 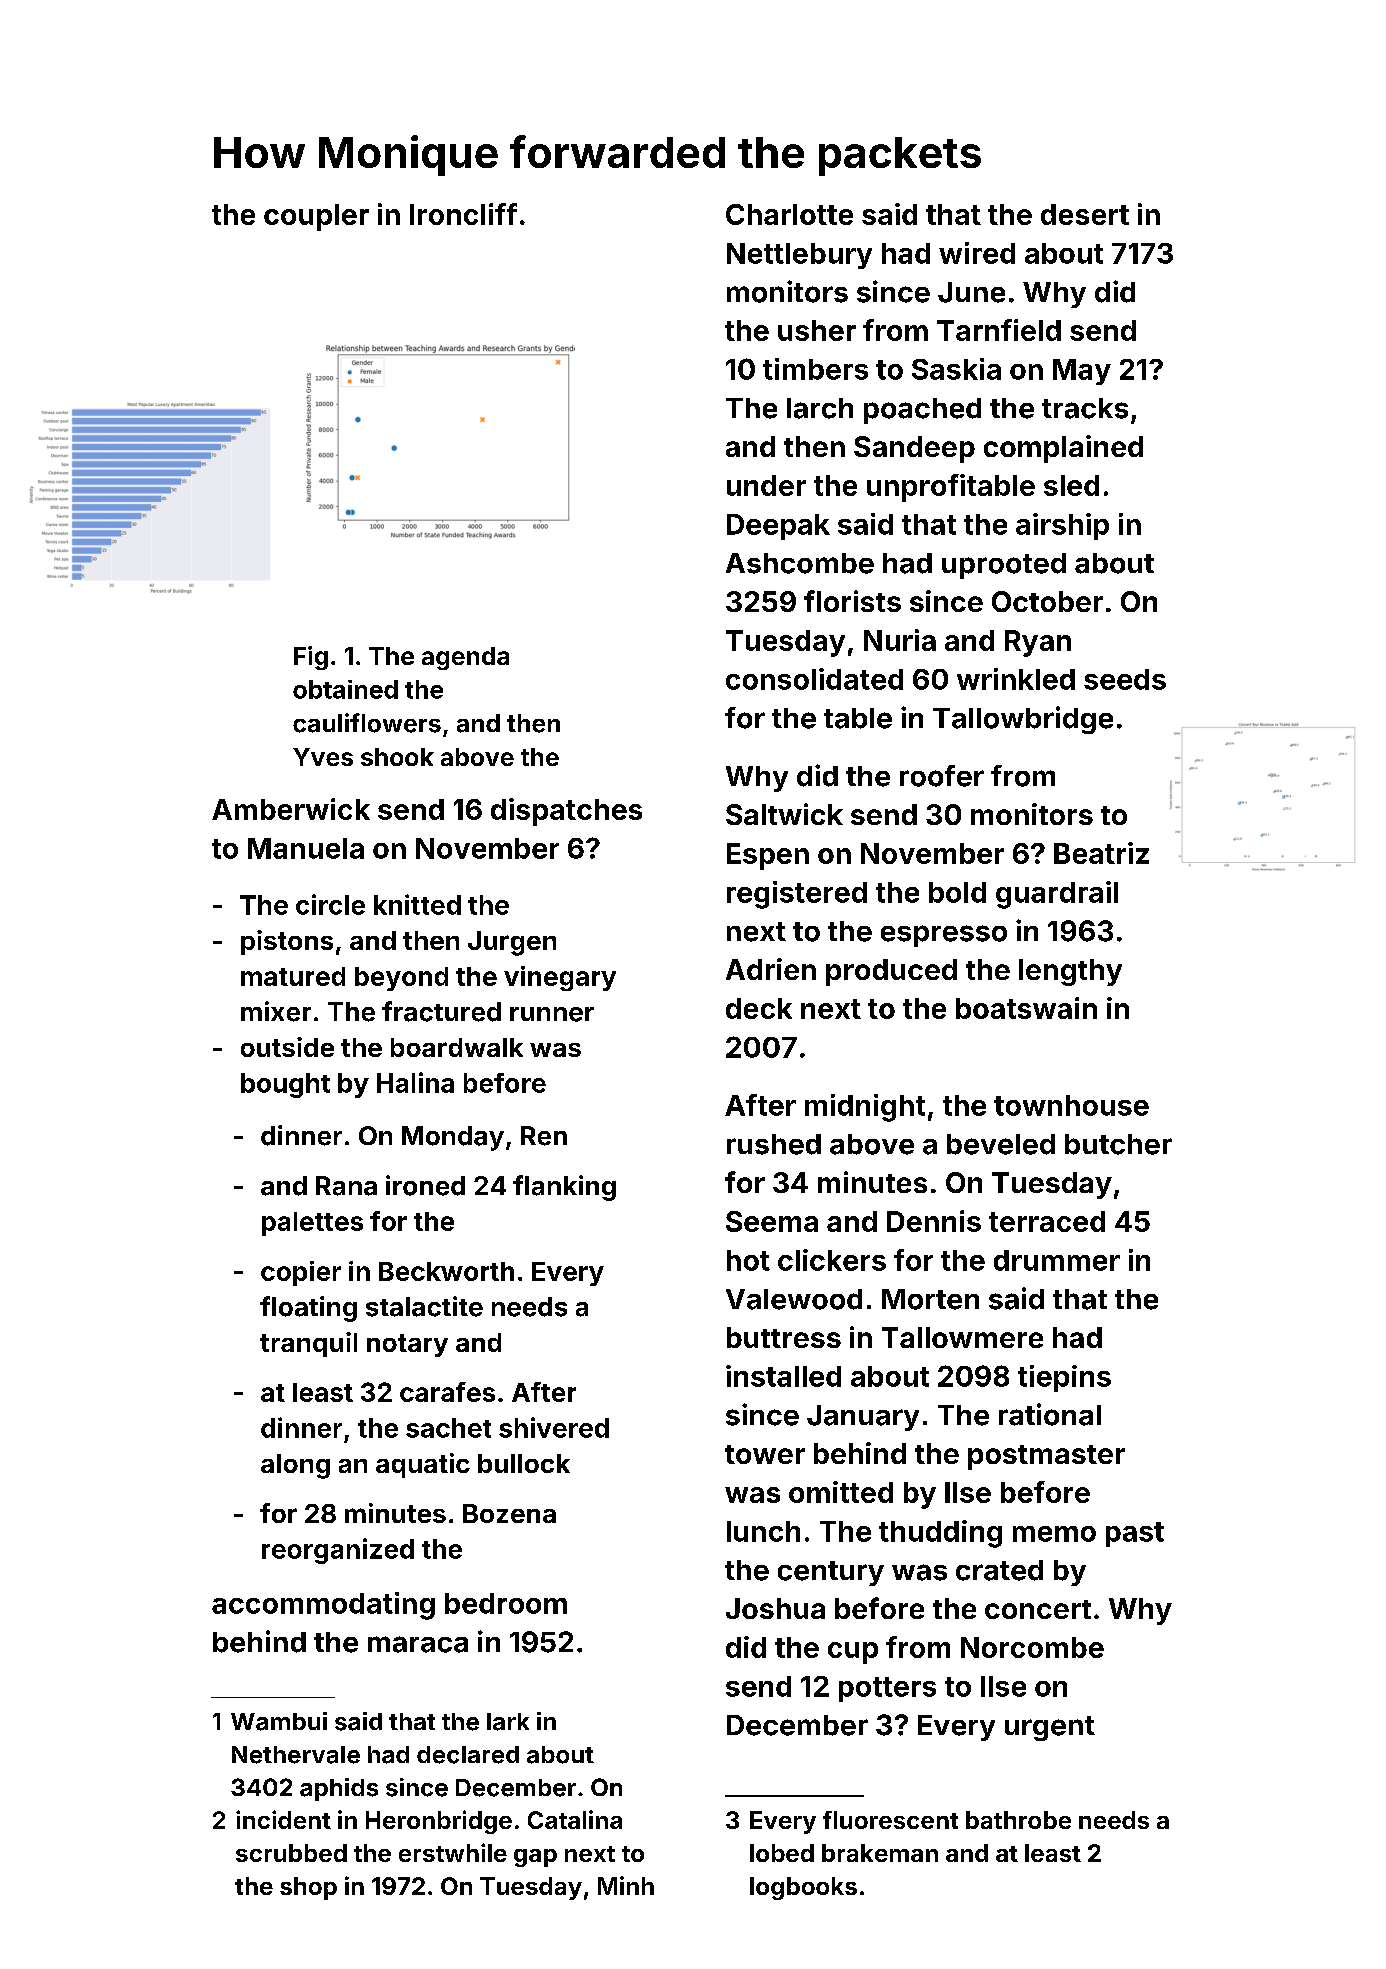 What do you see at coordinates (316, 217) in the image?
I see `coupler` at bounding box center [316, 217].
